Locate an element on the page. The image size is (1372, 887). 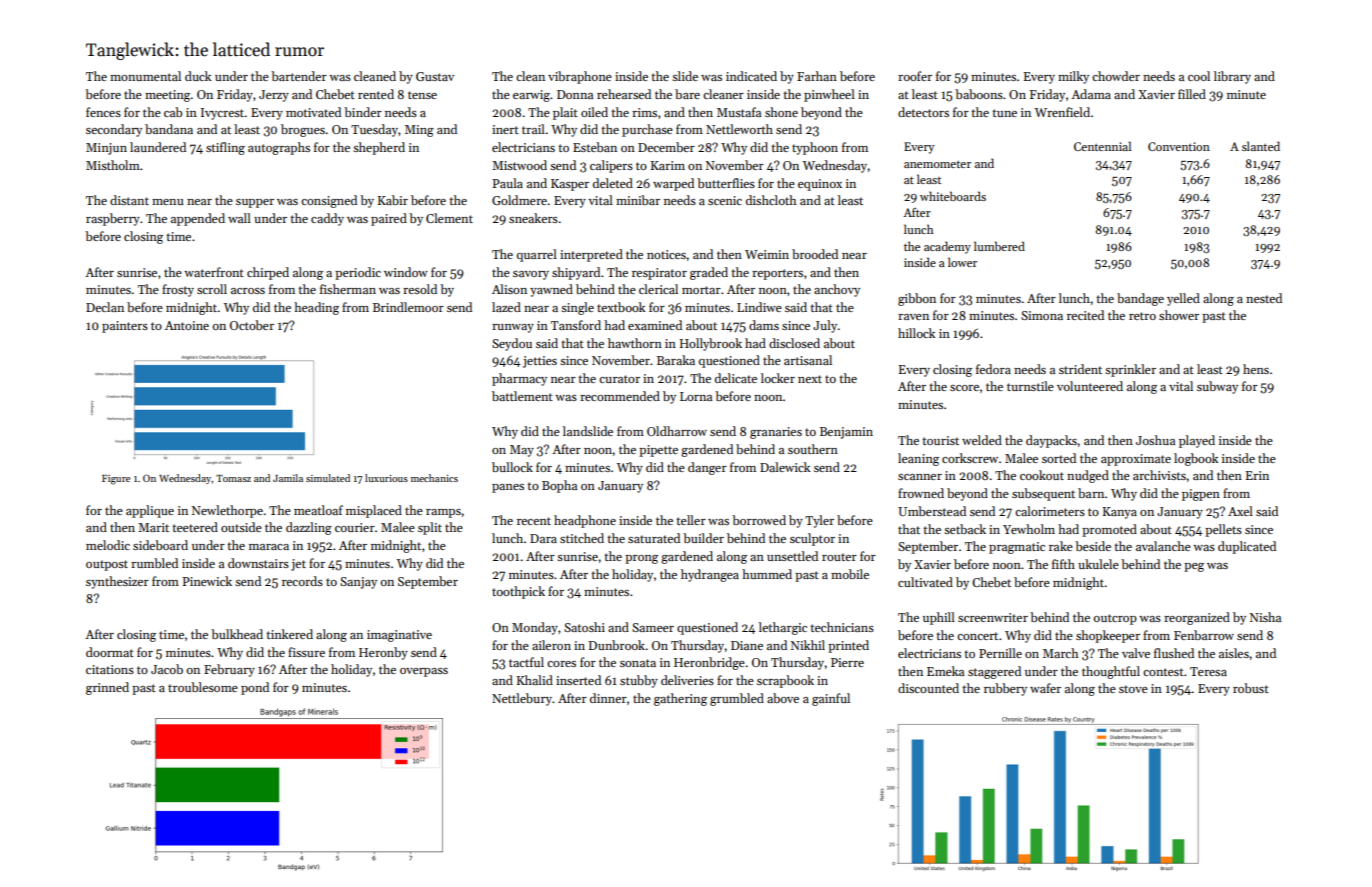
nested is located at coordinates (1264, 298).
